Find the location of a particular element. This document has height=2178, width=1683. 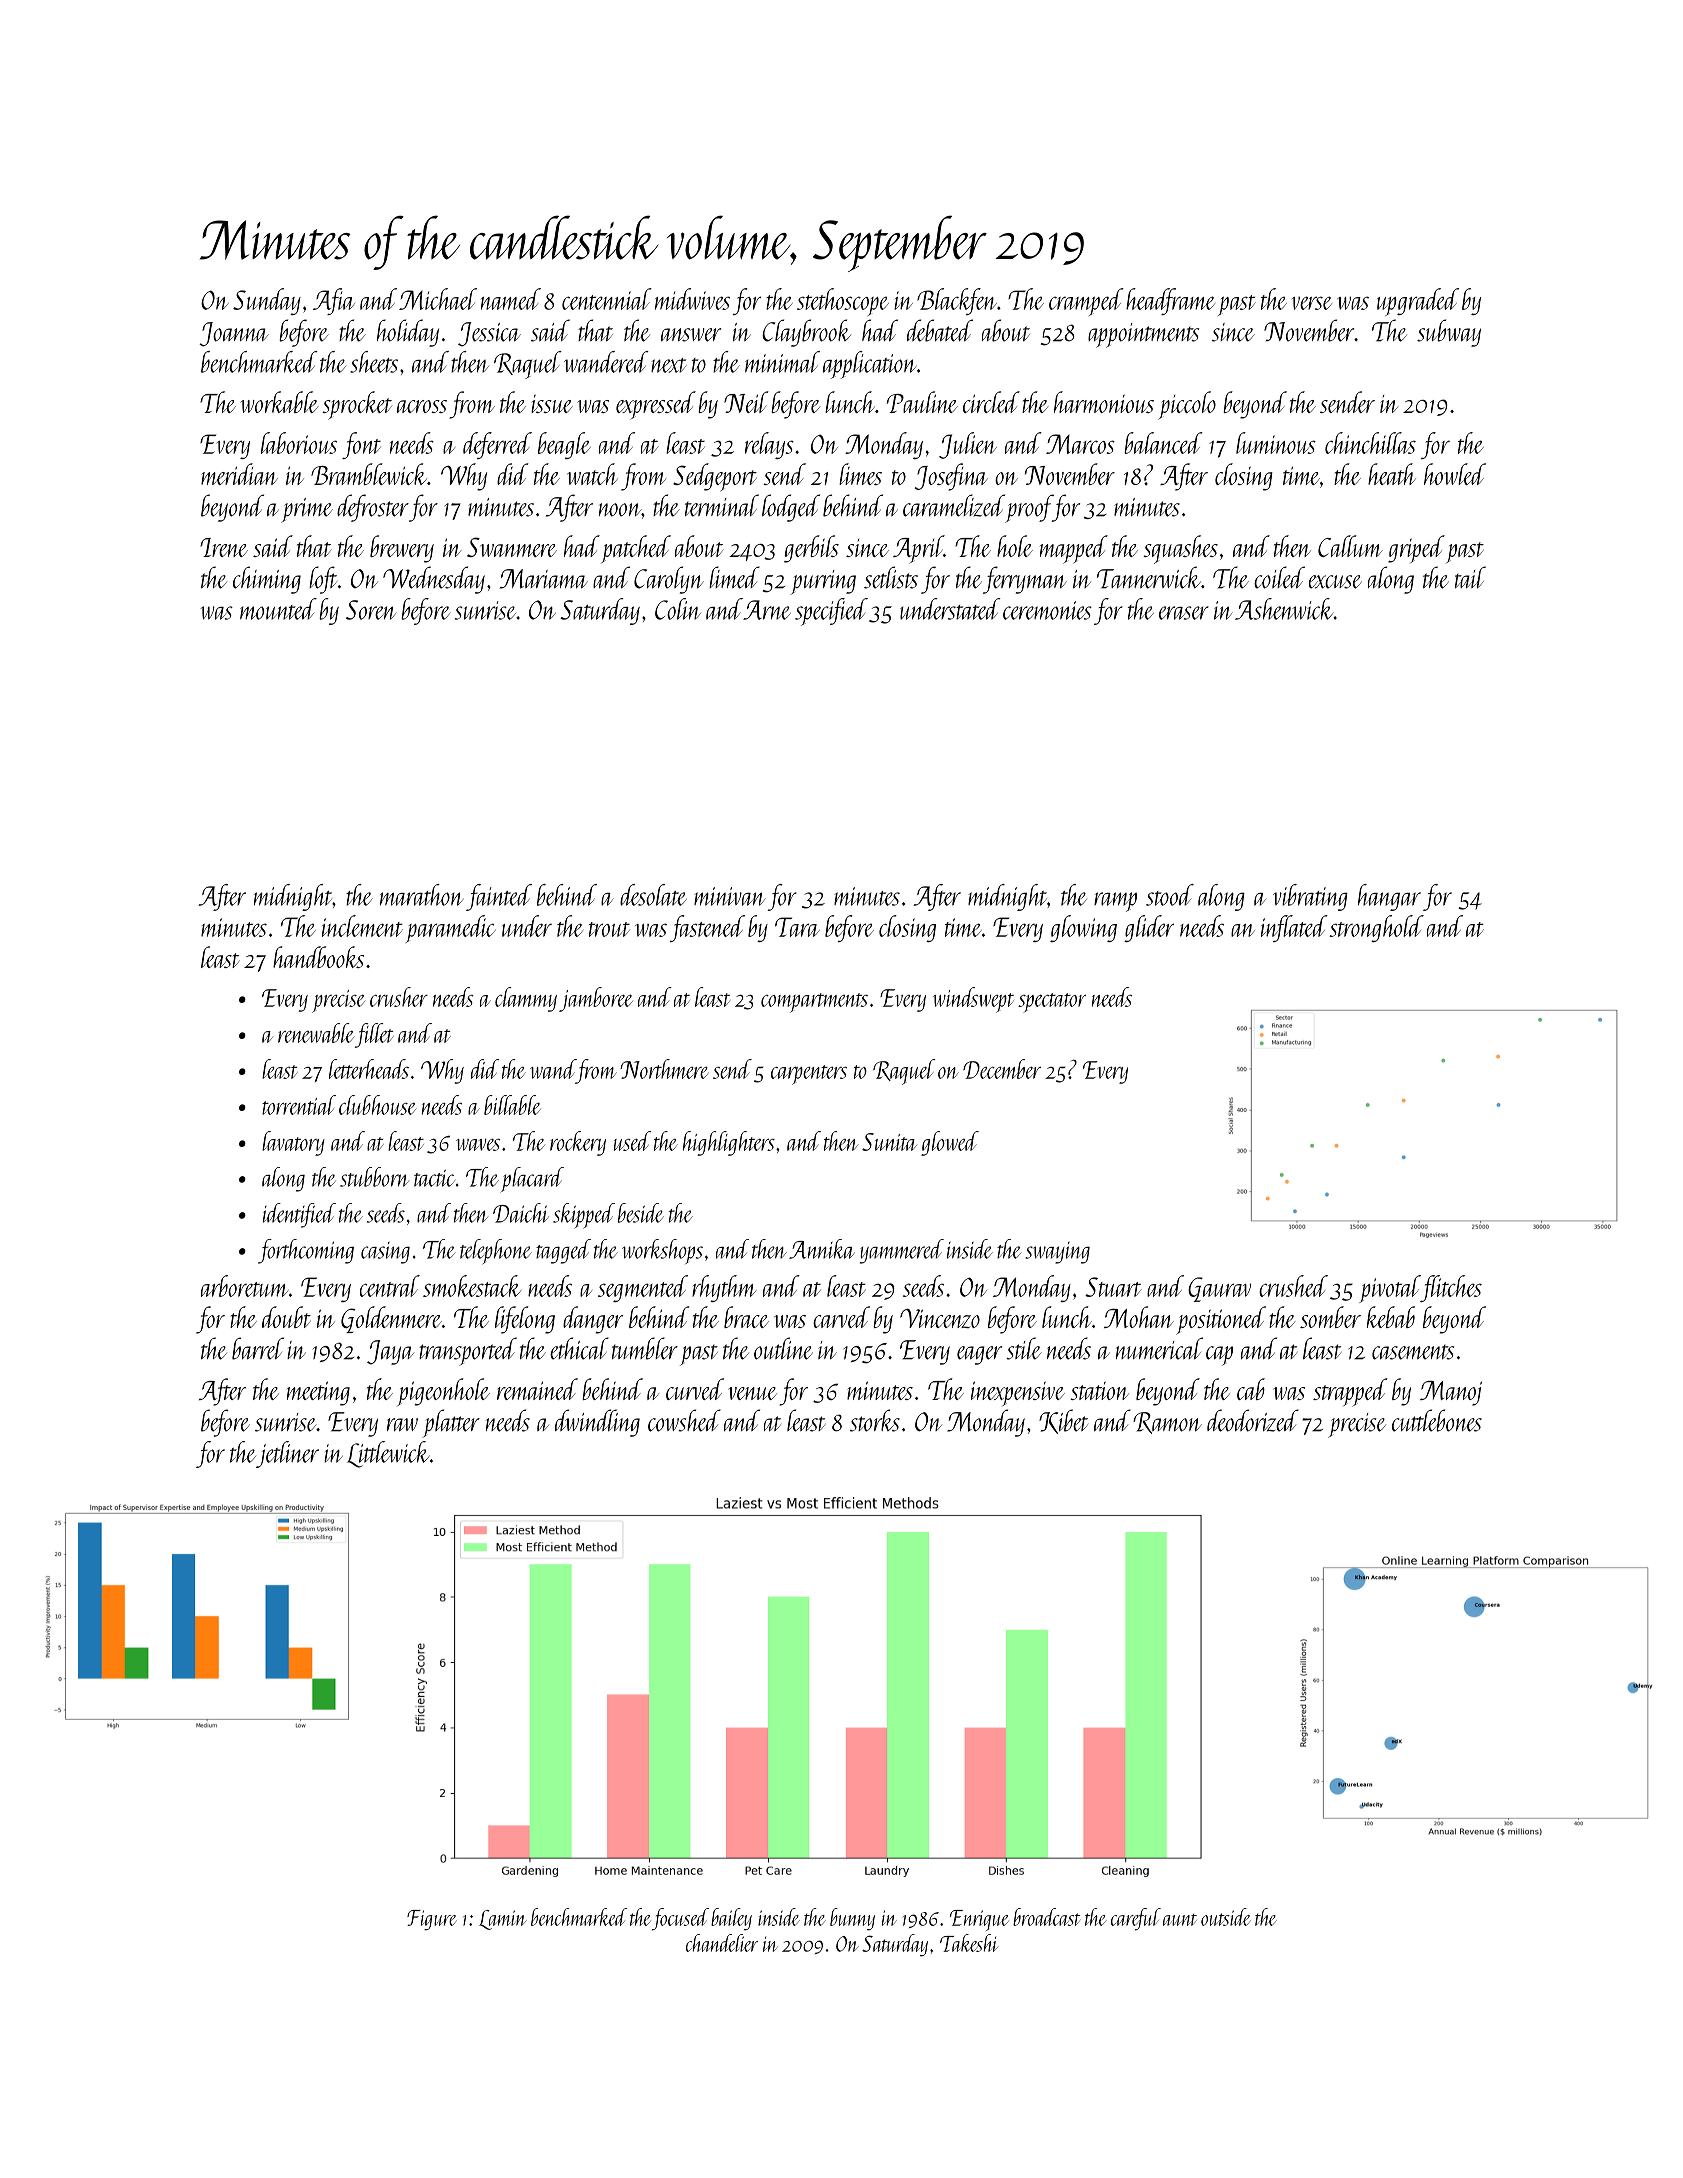

defroster is located at coordinates (373, 508).
